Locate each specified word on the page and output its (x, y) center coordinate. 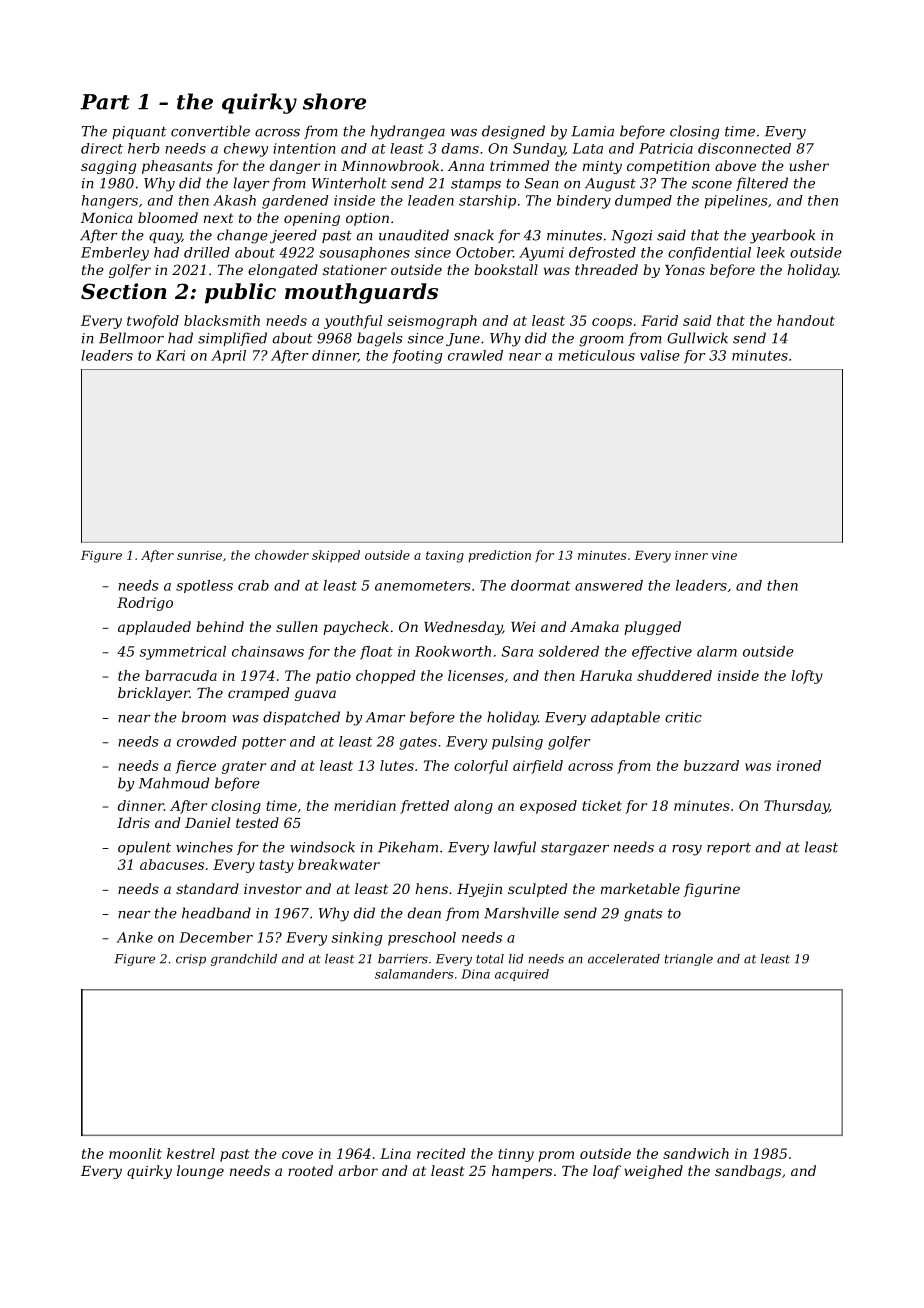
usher (809, 165)
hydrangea (408, 132)
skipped (336, 556)
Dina (475, 974)
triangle (689, 960)
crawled (475, 355)
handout (806, 320)
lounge (200, 1172)
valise (660, 355)
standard (207, 888)
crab (253, 585)
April (228, 357)
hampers (522, 1172)
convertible (210, 131)
